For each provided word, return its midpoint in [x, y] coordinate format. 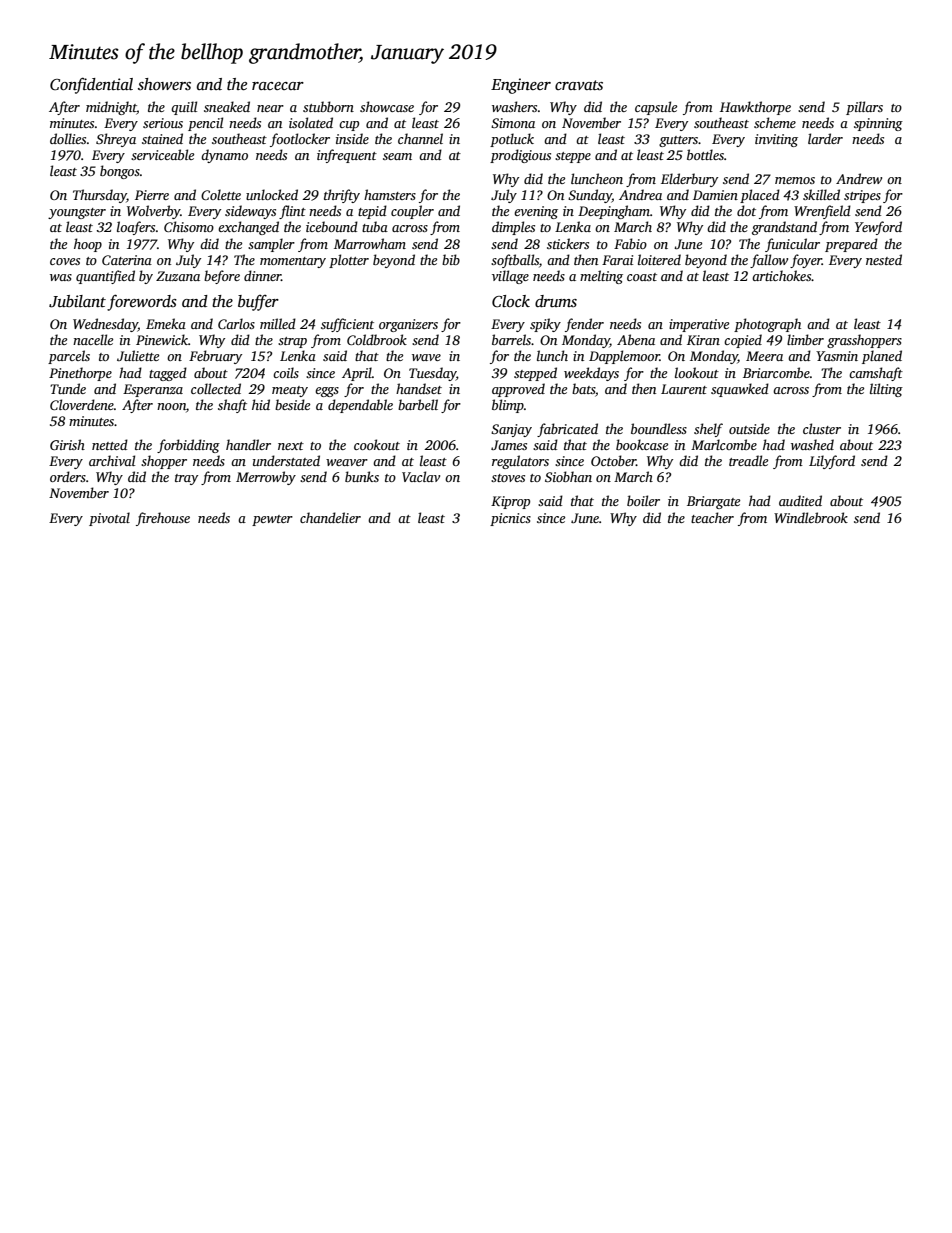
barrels [511, 339]
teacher [712, 517]
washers [514, 106]
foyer [806, 261]
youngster [77, 213]
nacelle [93, 339]
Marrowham [370, 243]
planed [882, 357]
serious [163, 123]
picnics [510, 519]
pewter [272, 520]
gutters [678, 141]
